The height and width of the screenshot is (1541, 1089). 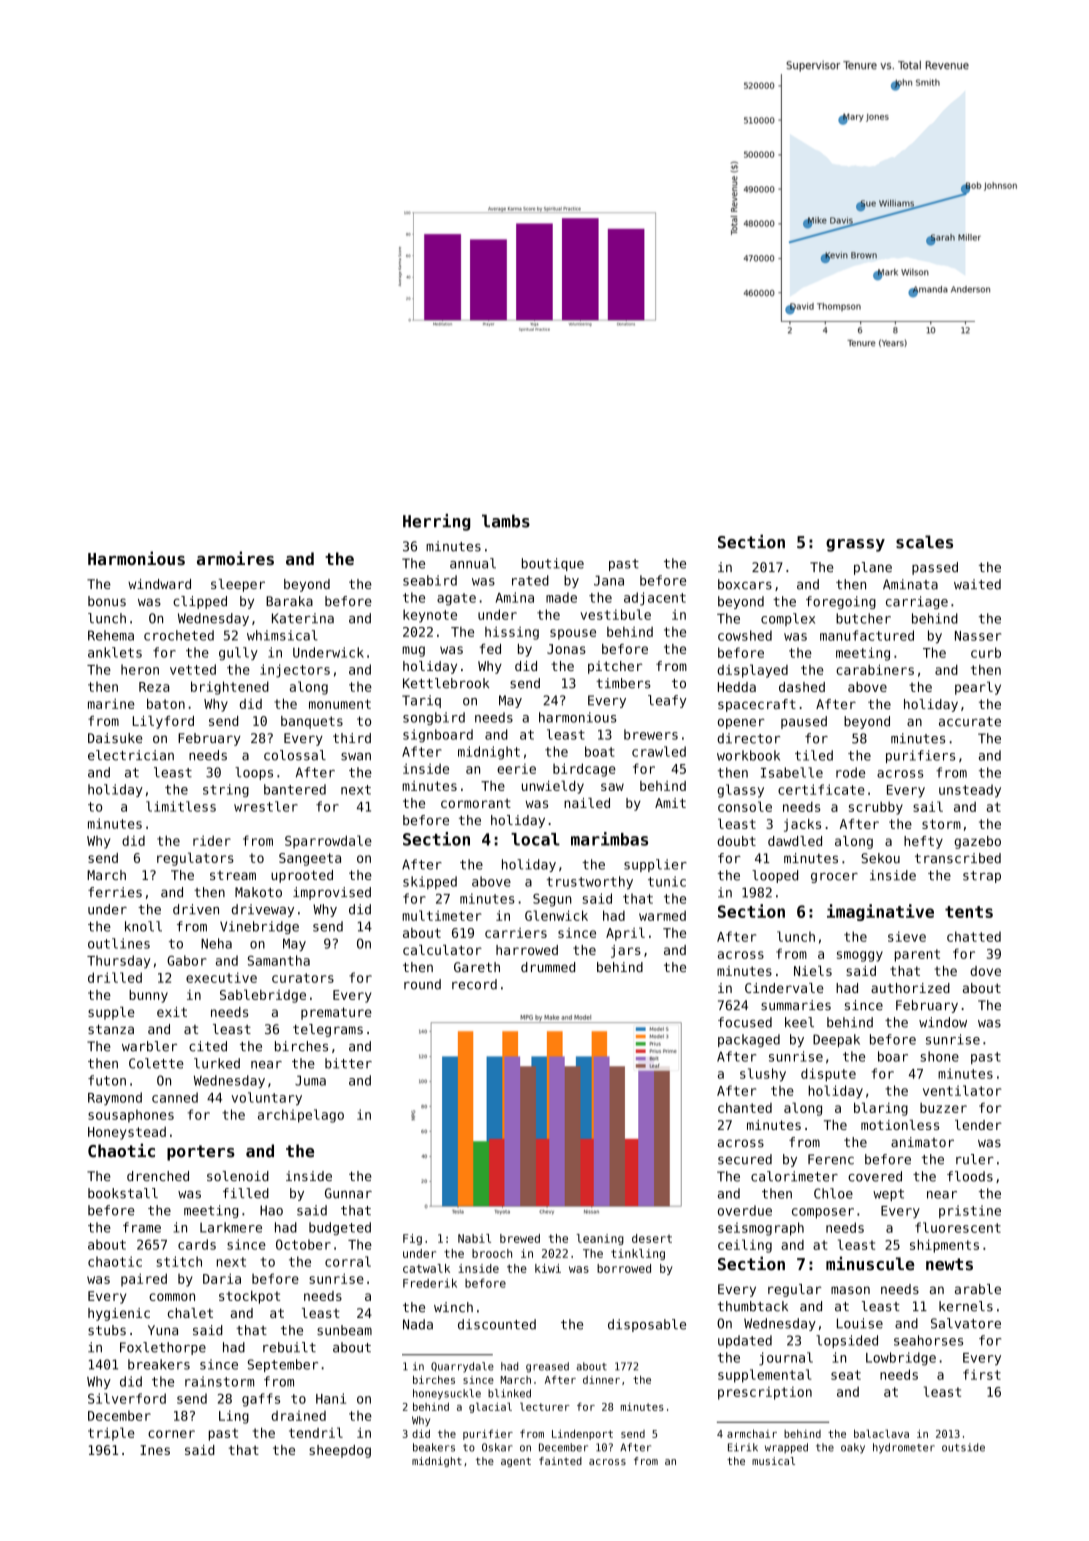 I want to click on shone, so click(x=939, y=1056).
